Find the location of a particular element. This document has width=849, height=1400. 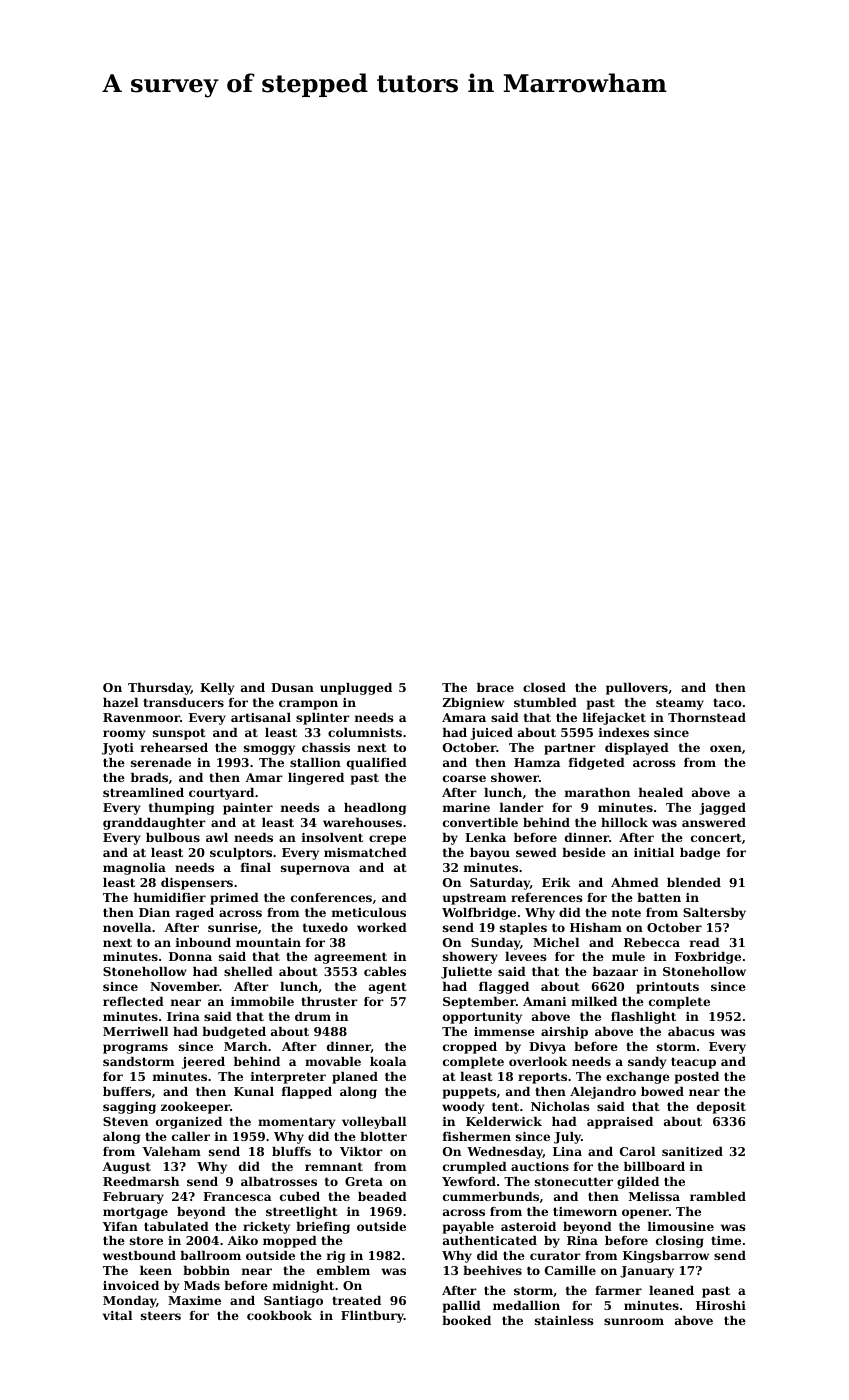

Steven is located at coordinates (125, 1121).
